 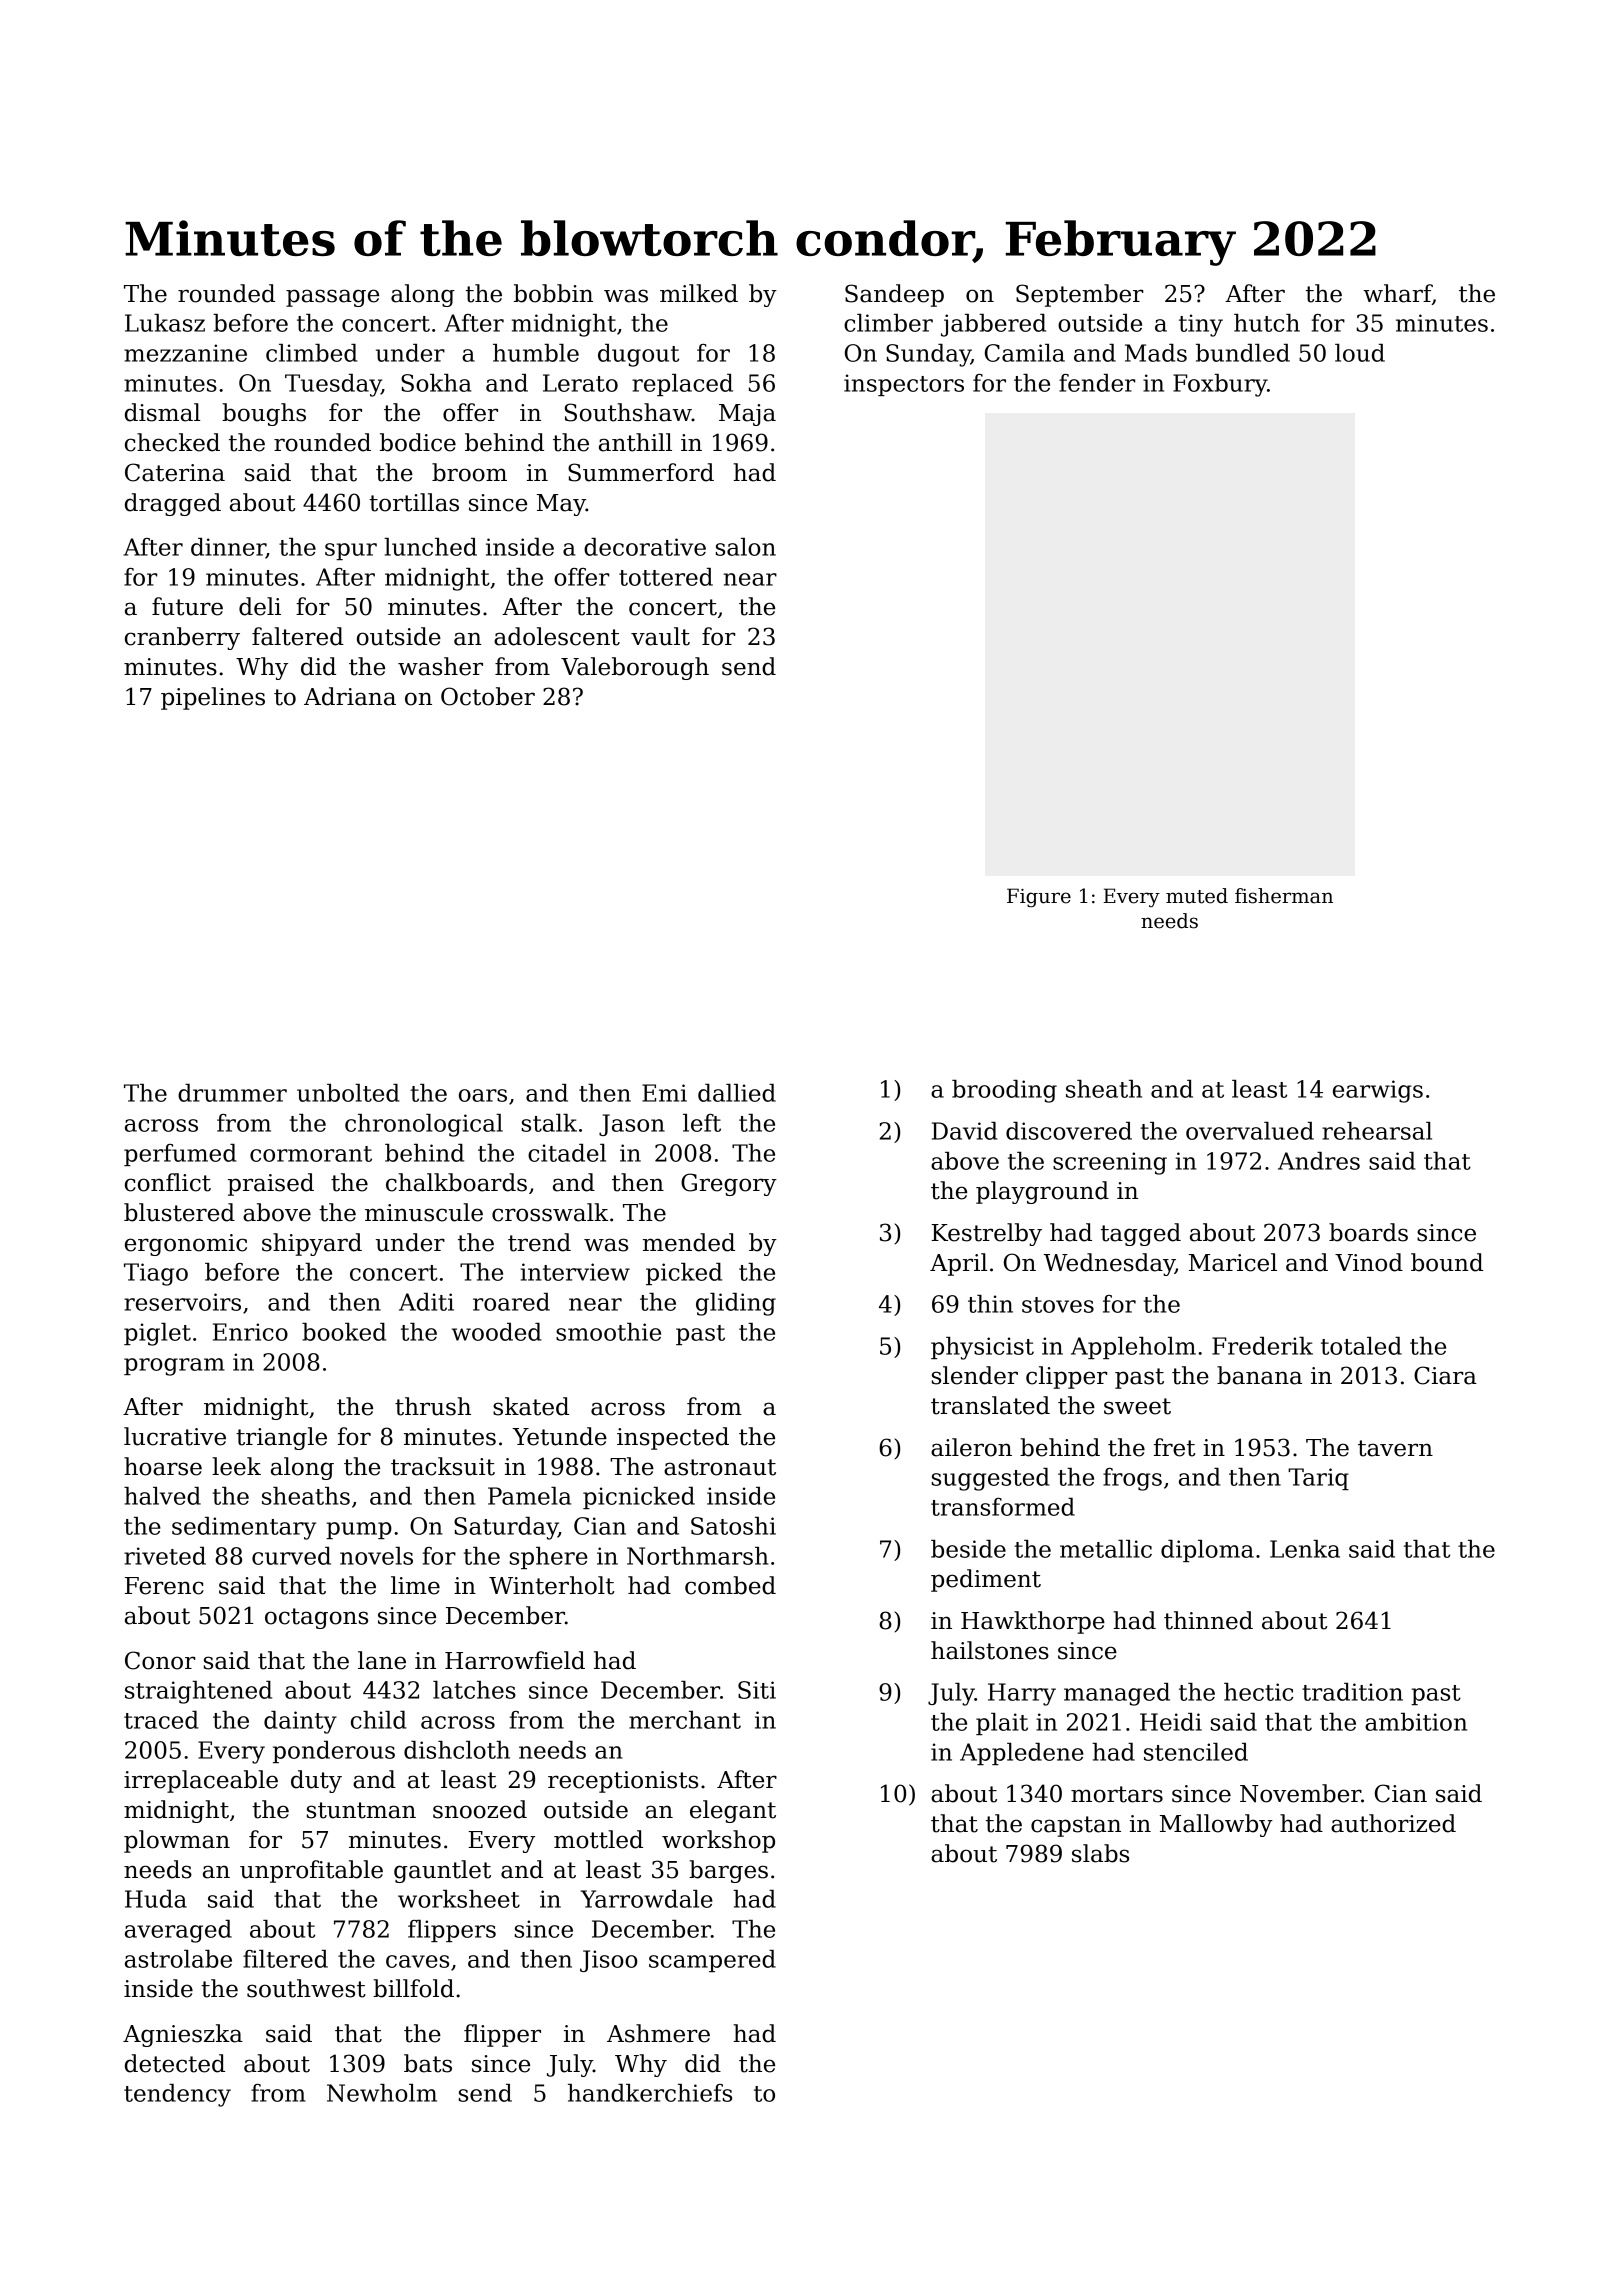 I want to click on combed, so click(x=730, y=1585).
